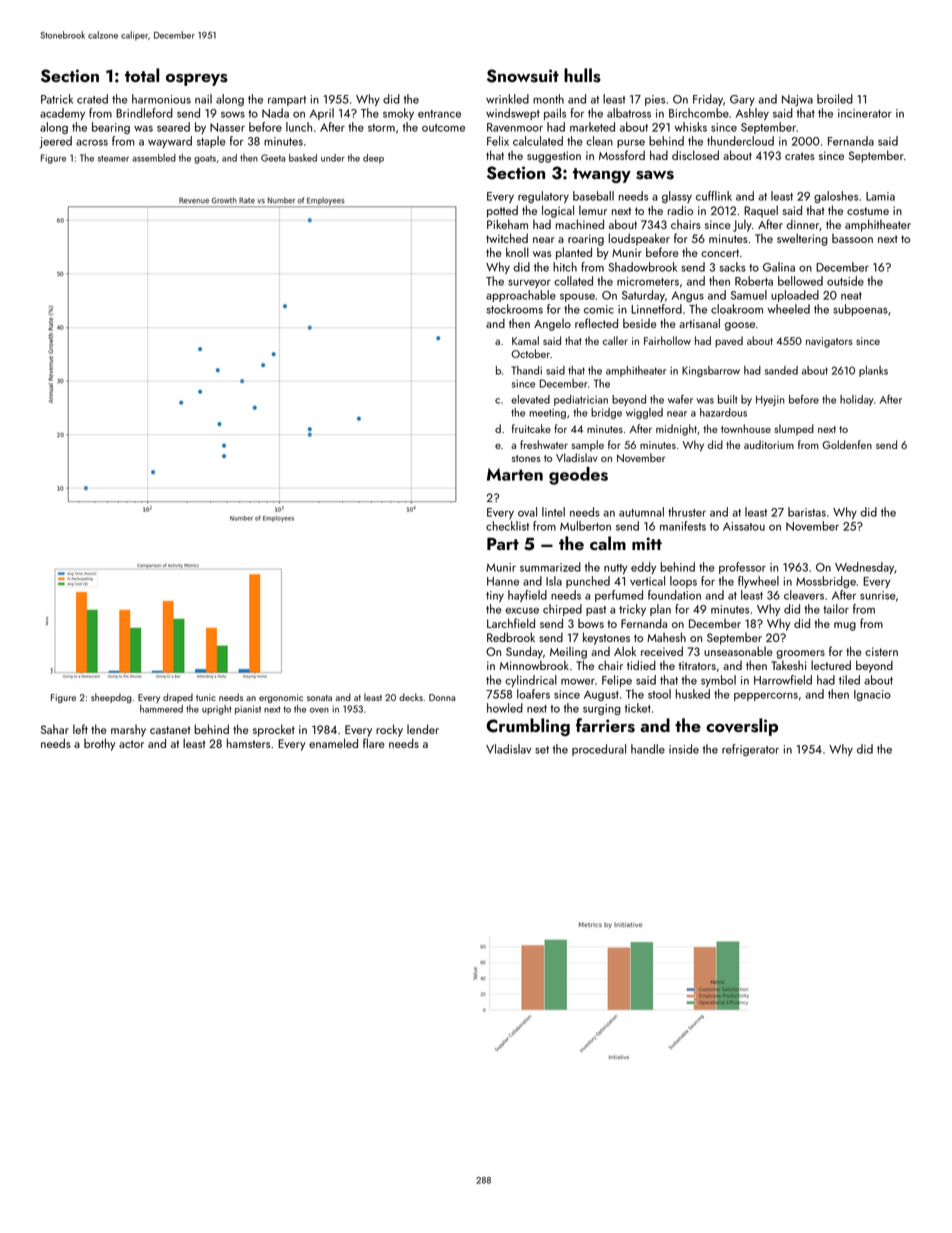 The image size is (952, 1233). Describe the element at coordinates (503, 581) in the image. I see `Hanne` at that location.
